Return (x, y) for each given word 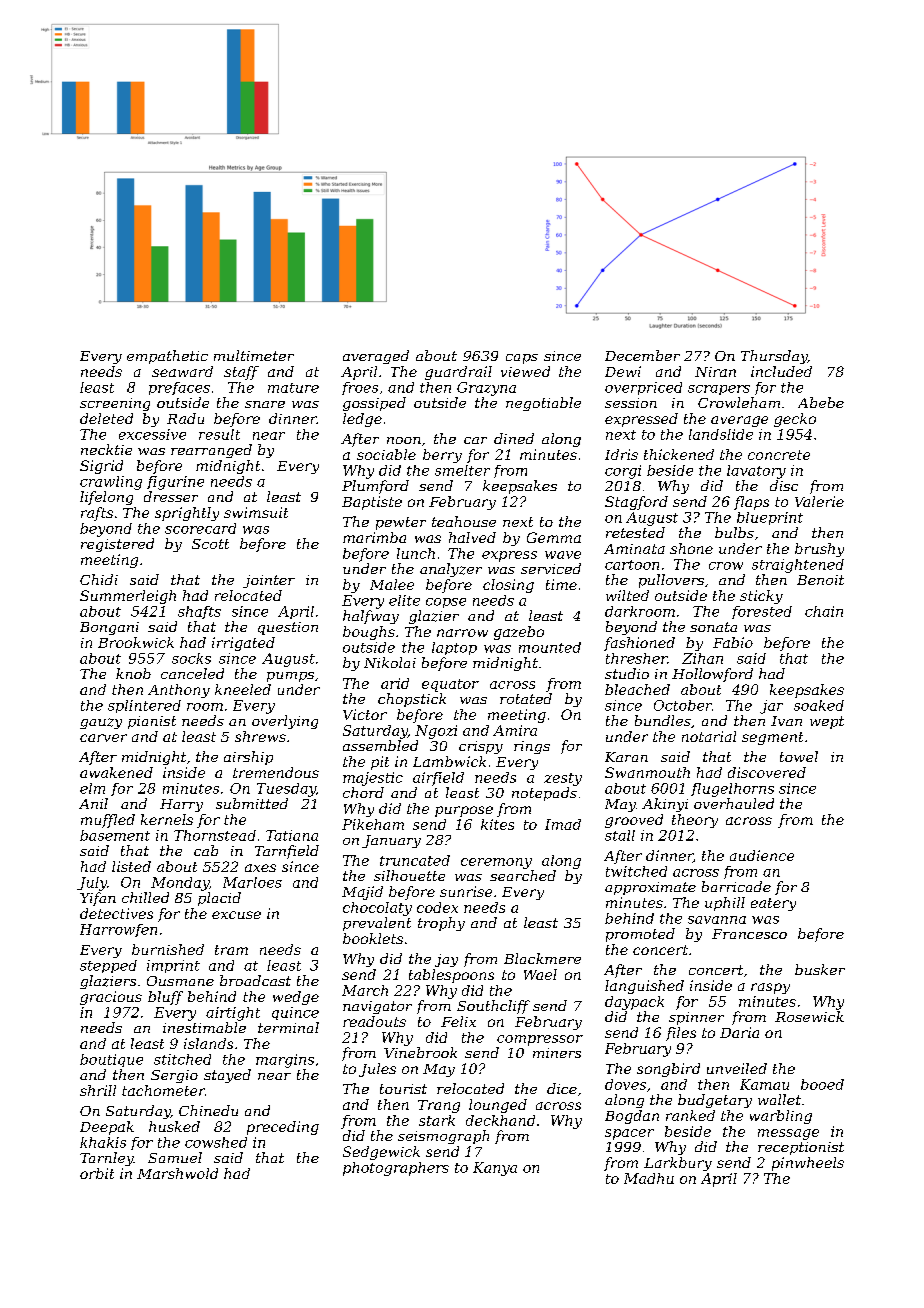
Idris (621, 454)
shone (691, 548)
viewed (525, 371)
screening (115, 404)
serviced (551, 568)
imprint (173, 966)
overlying (285, 722)
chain (824, 611)
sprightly (187, 514)
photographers (396, 1169)
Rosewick (809, 1016)
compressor (540, 1040)
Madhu (649, 1178)
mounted (550, 647)
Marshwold (177, 1173)
